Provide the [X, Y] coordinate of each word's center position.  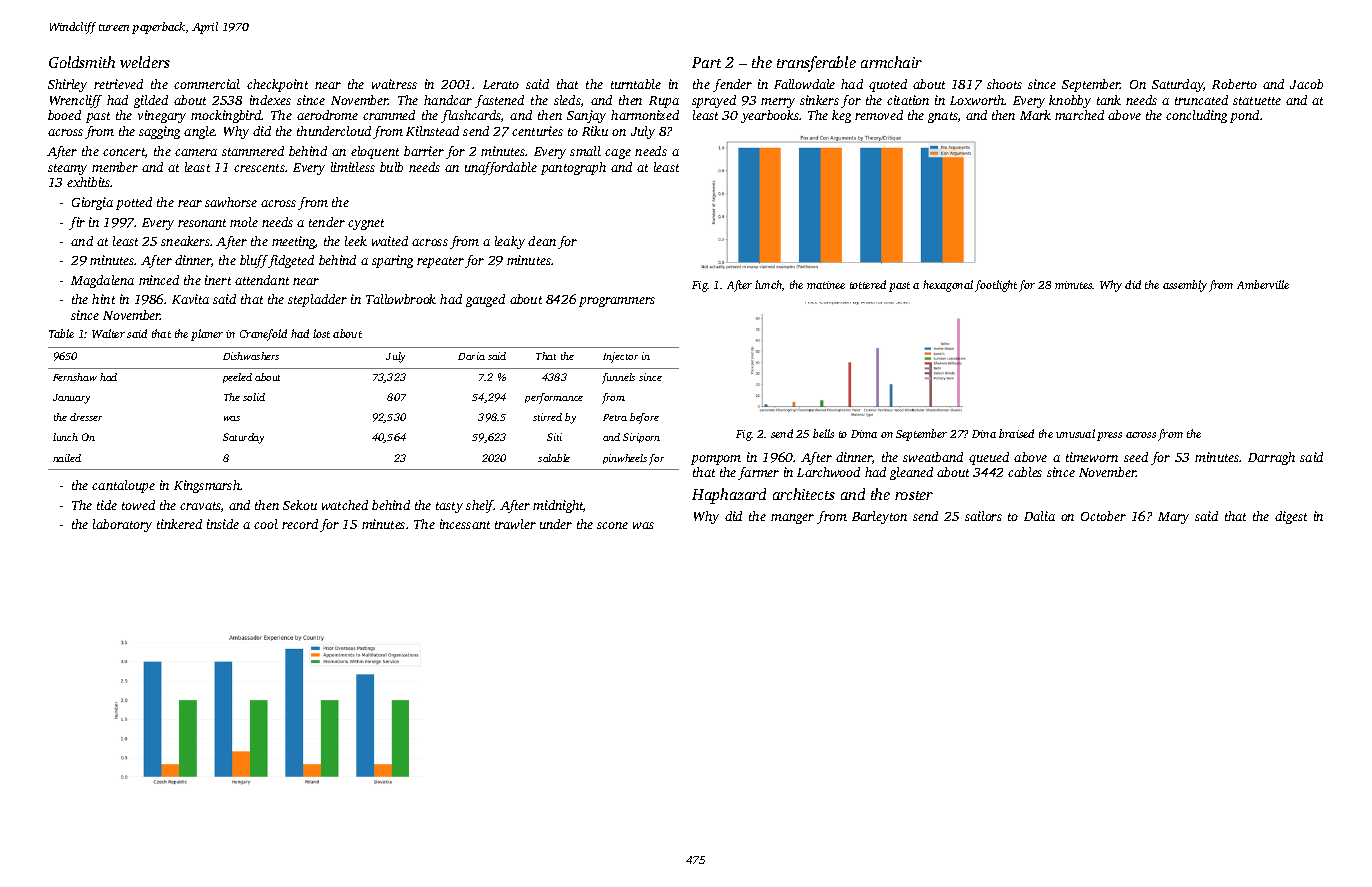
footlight [996, 286]
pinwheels [625, 459]
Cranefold [263, 335]
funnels [618, 378]
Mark [1035, 115]
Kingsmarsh [207, 486]
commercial [207, 84]
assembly [1185, 286]
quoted [888, 85]
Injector [620, 357]
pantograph [573, 168]
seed [1136, 457]
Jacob [1306, 84]
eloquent [375, 152]
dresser [86, 417]
